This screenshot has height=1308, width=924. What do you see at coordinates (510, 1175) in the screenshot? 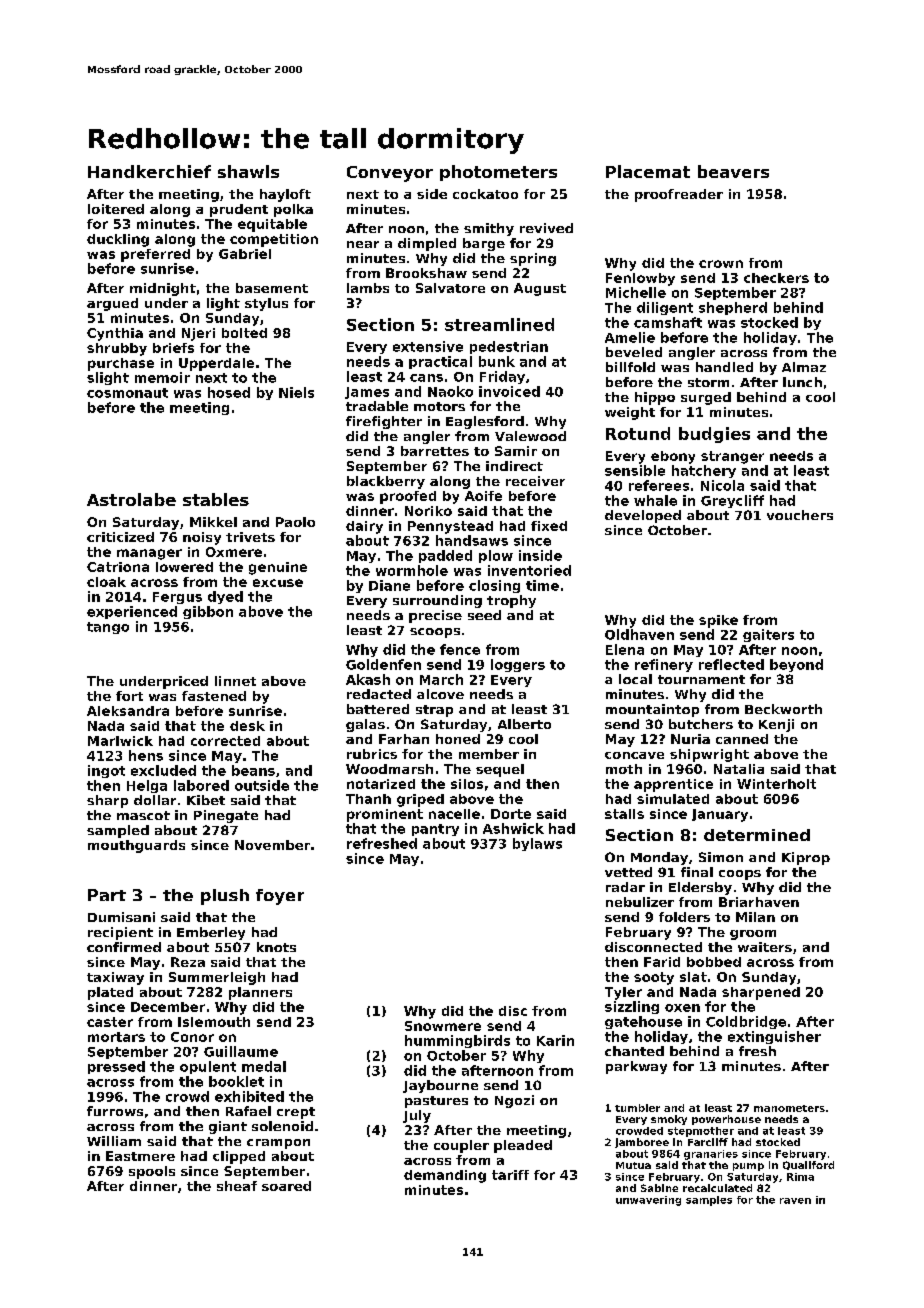
I see `tariff` at bounding box center [510, 1175].
